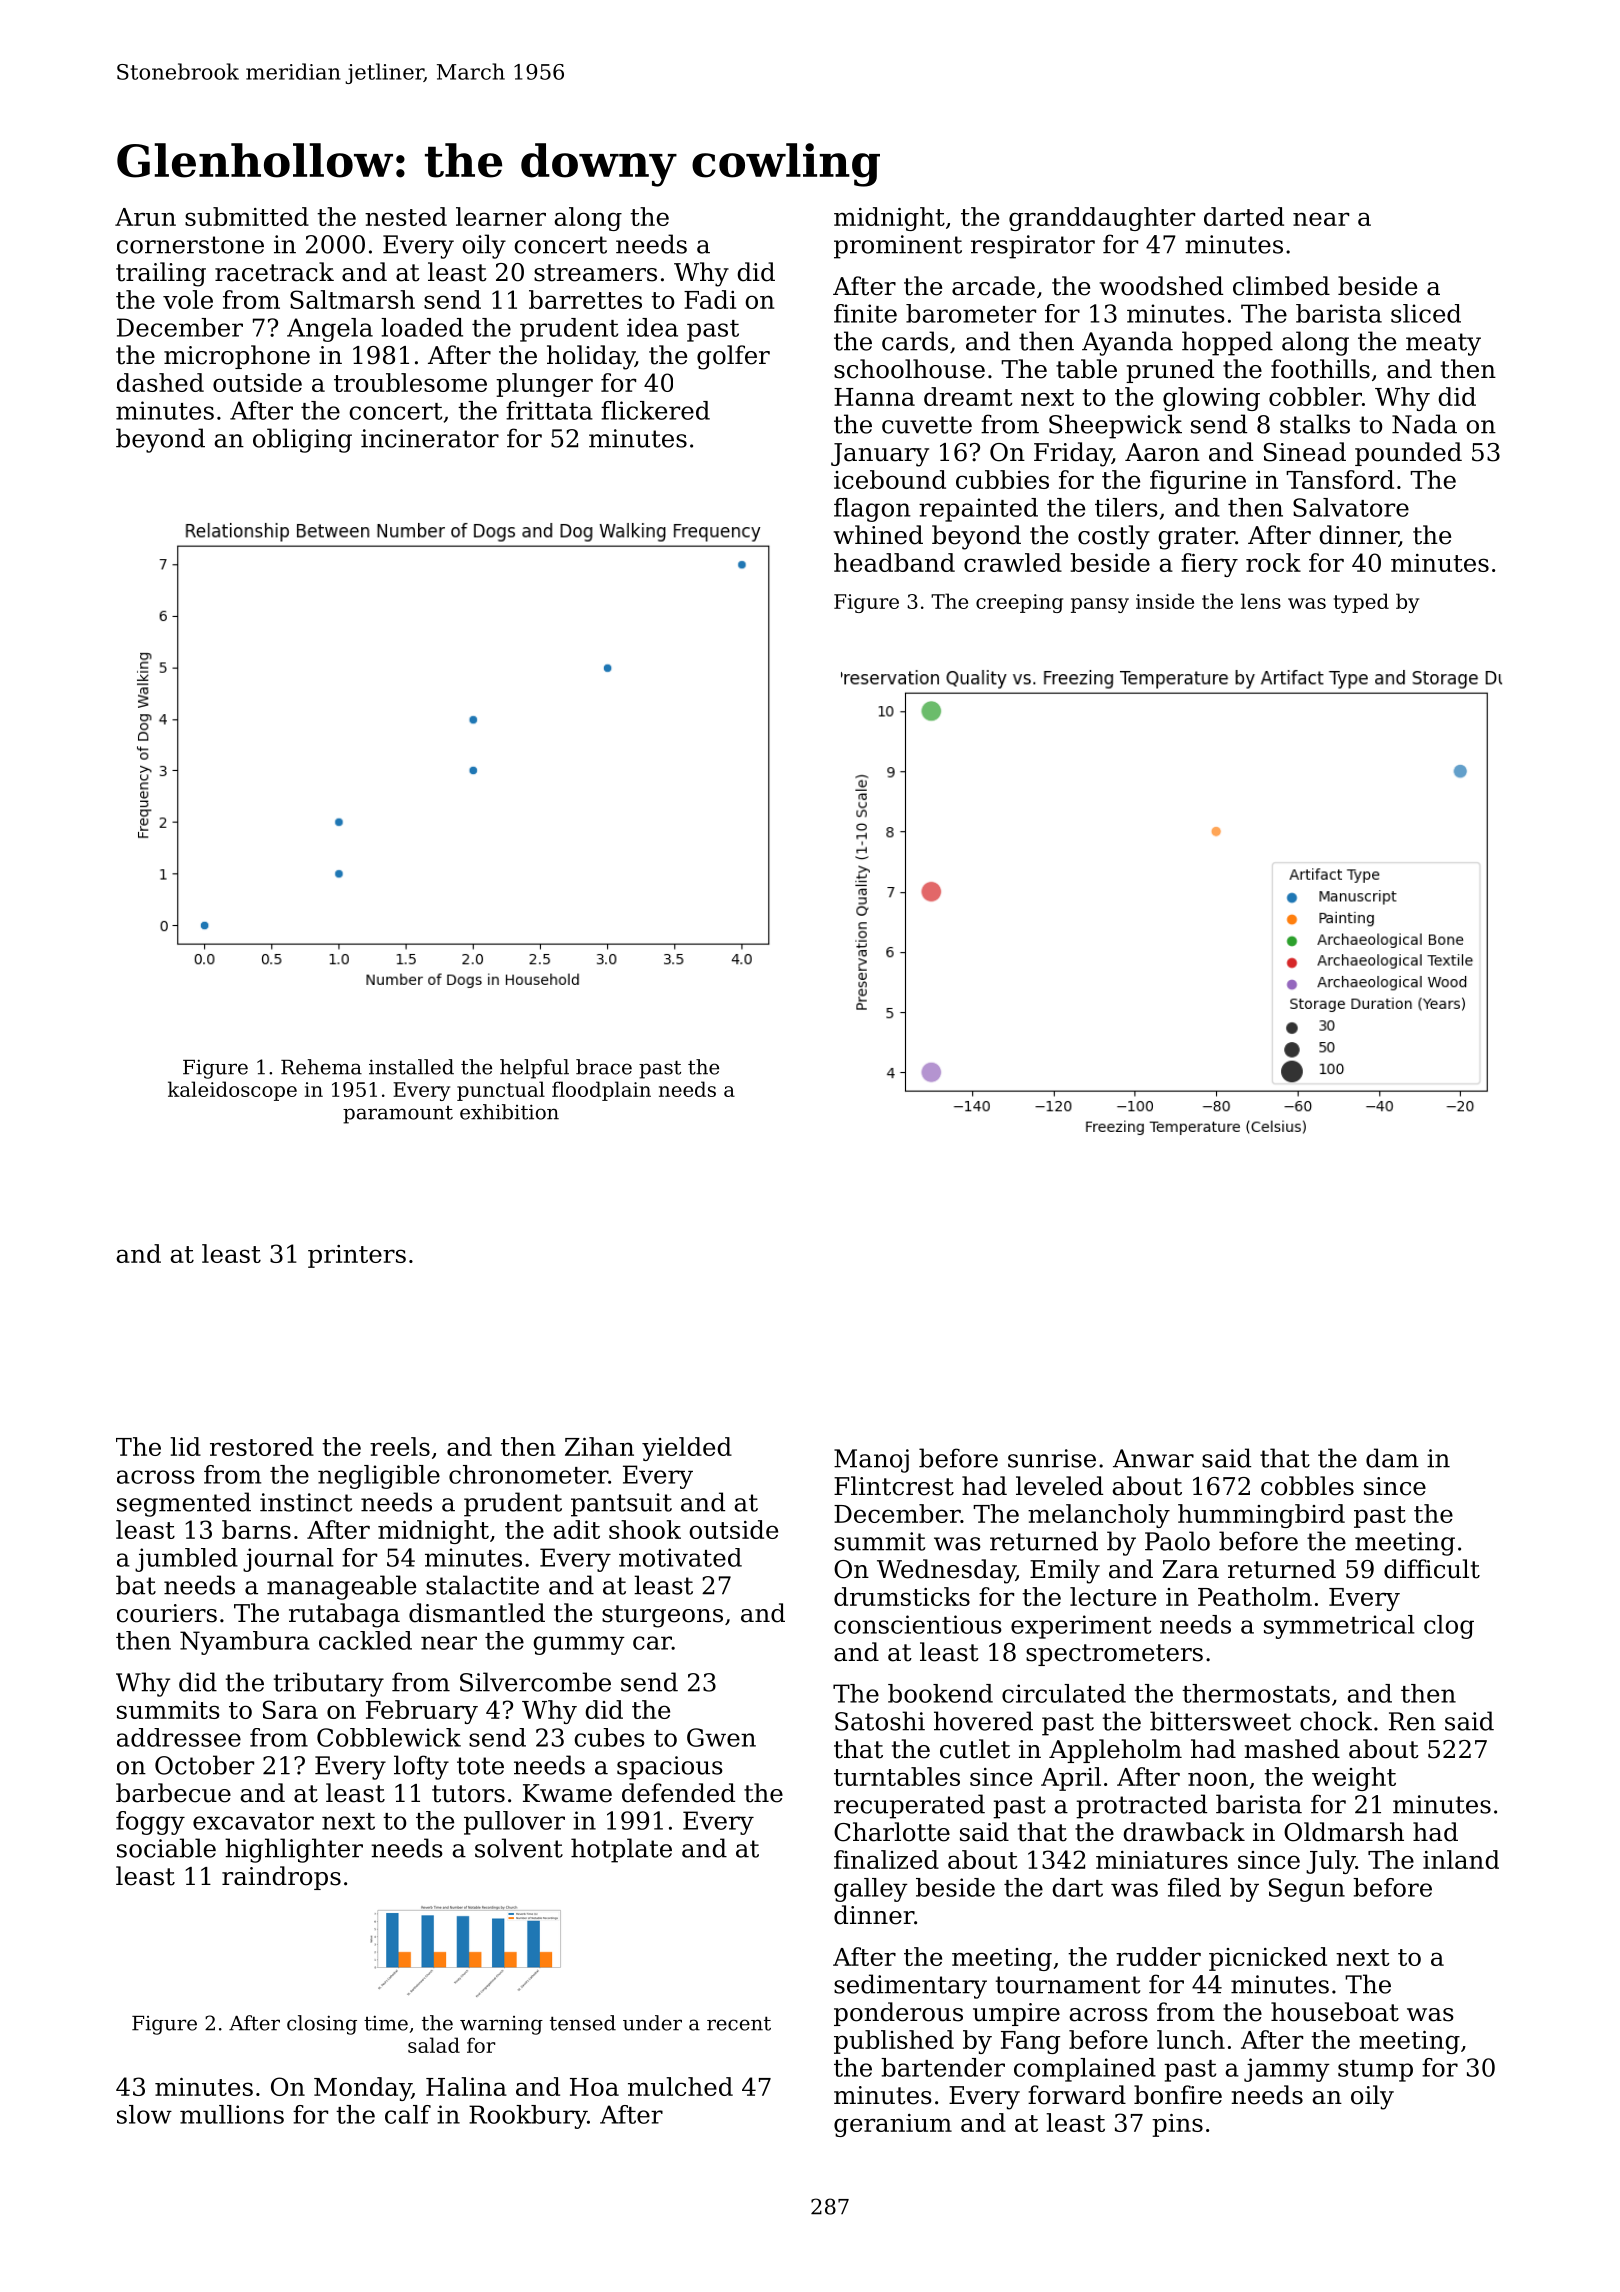 The height and width of the screenshot is (2292, 1620). I want to click on climbed, so click(1281, 286).
